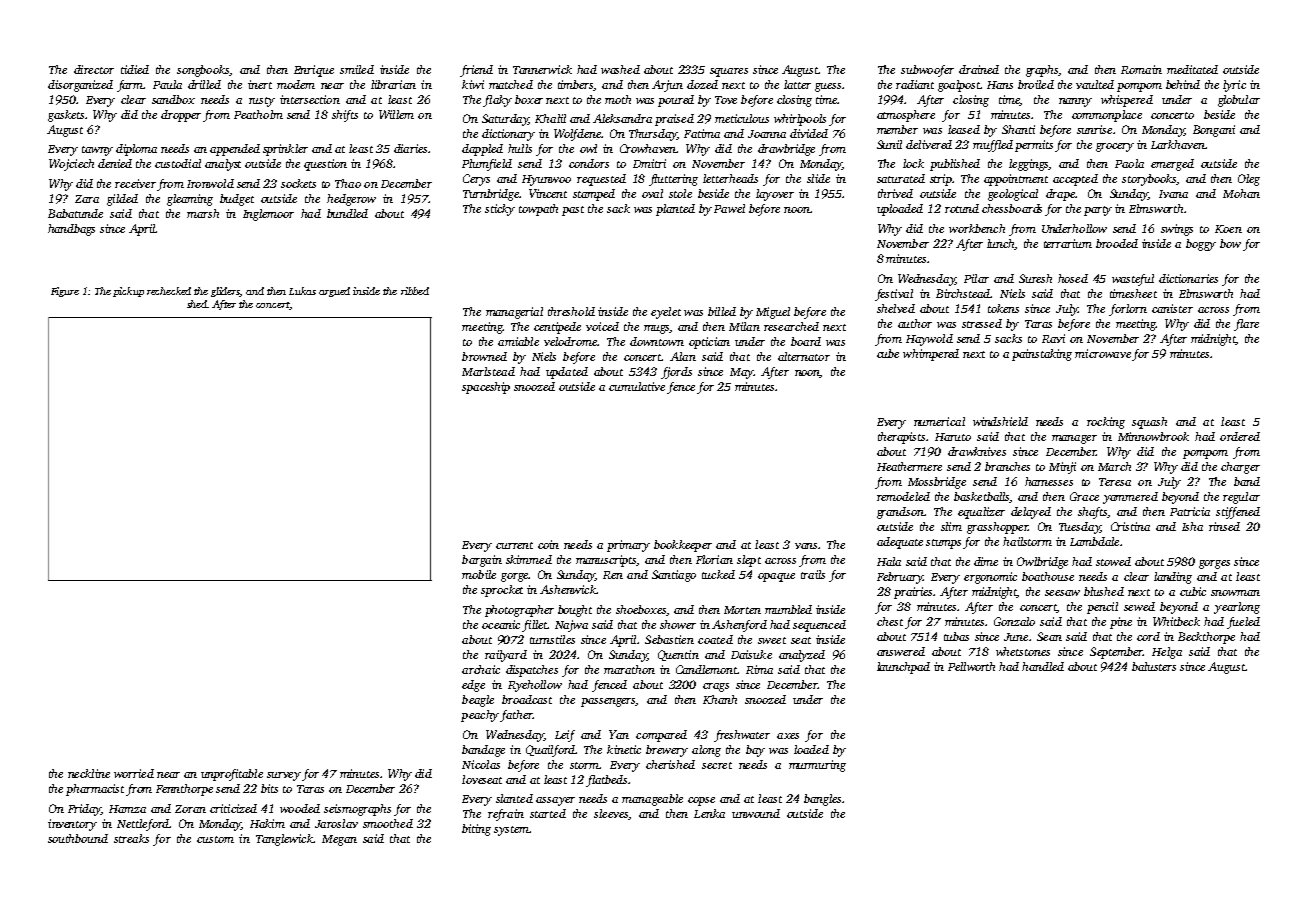 The width and height of the image is (1308, 924). What do you see at coordinates (573, 211) in the image?
I see `past` at bounding box center [573, 211].
